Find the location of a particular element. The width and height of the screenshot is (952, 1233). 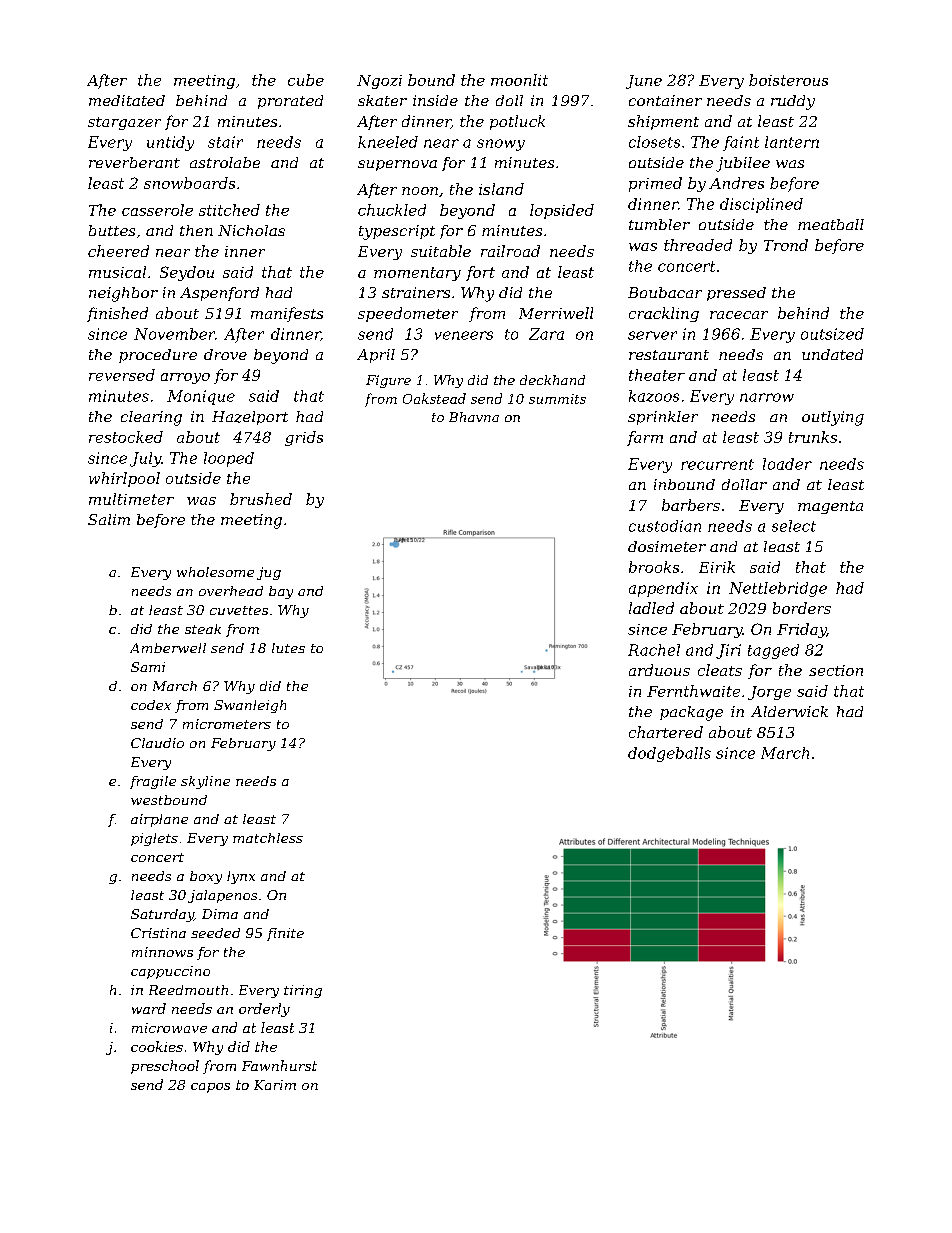

dodgeballs is located at coordinates (669, 754).
